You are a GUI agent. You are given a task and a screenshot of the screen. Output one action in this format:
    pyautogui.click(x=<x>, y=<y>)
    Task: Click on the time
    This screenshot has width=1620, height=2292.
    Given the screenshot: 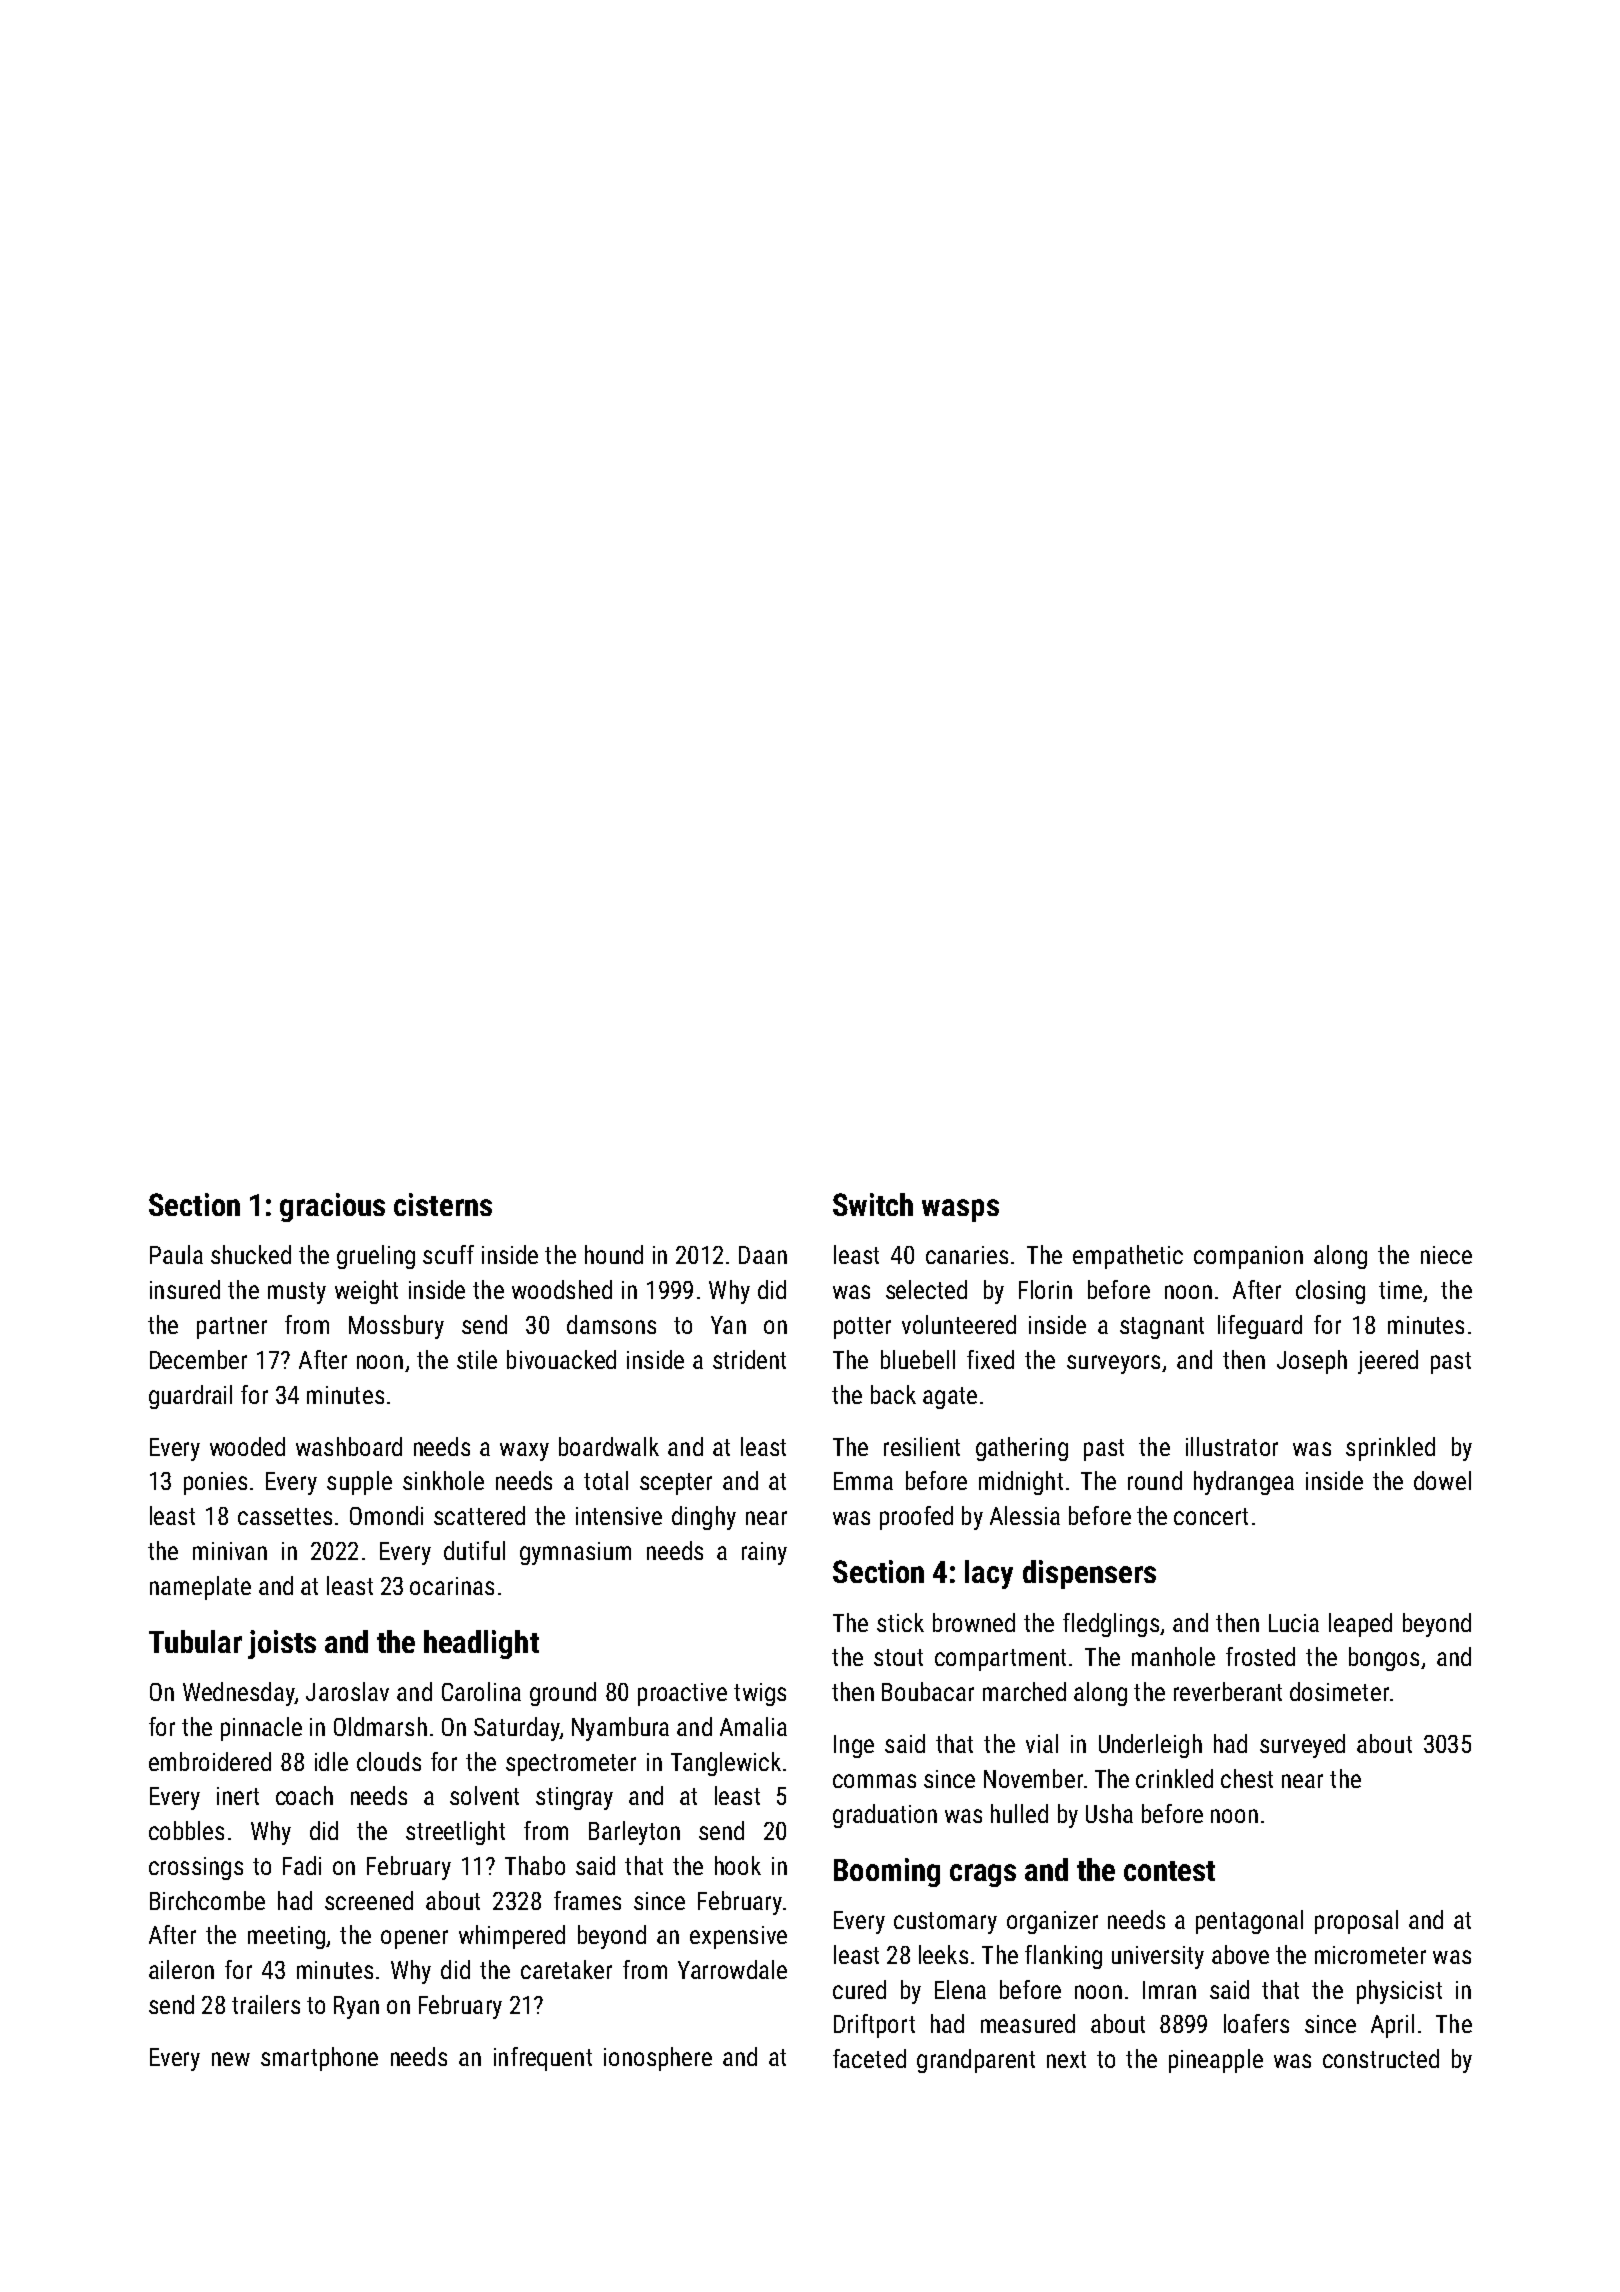 What is the action you would take?
    pyautogui.click(x=1400, y=1290)
